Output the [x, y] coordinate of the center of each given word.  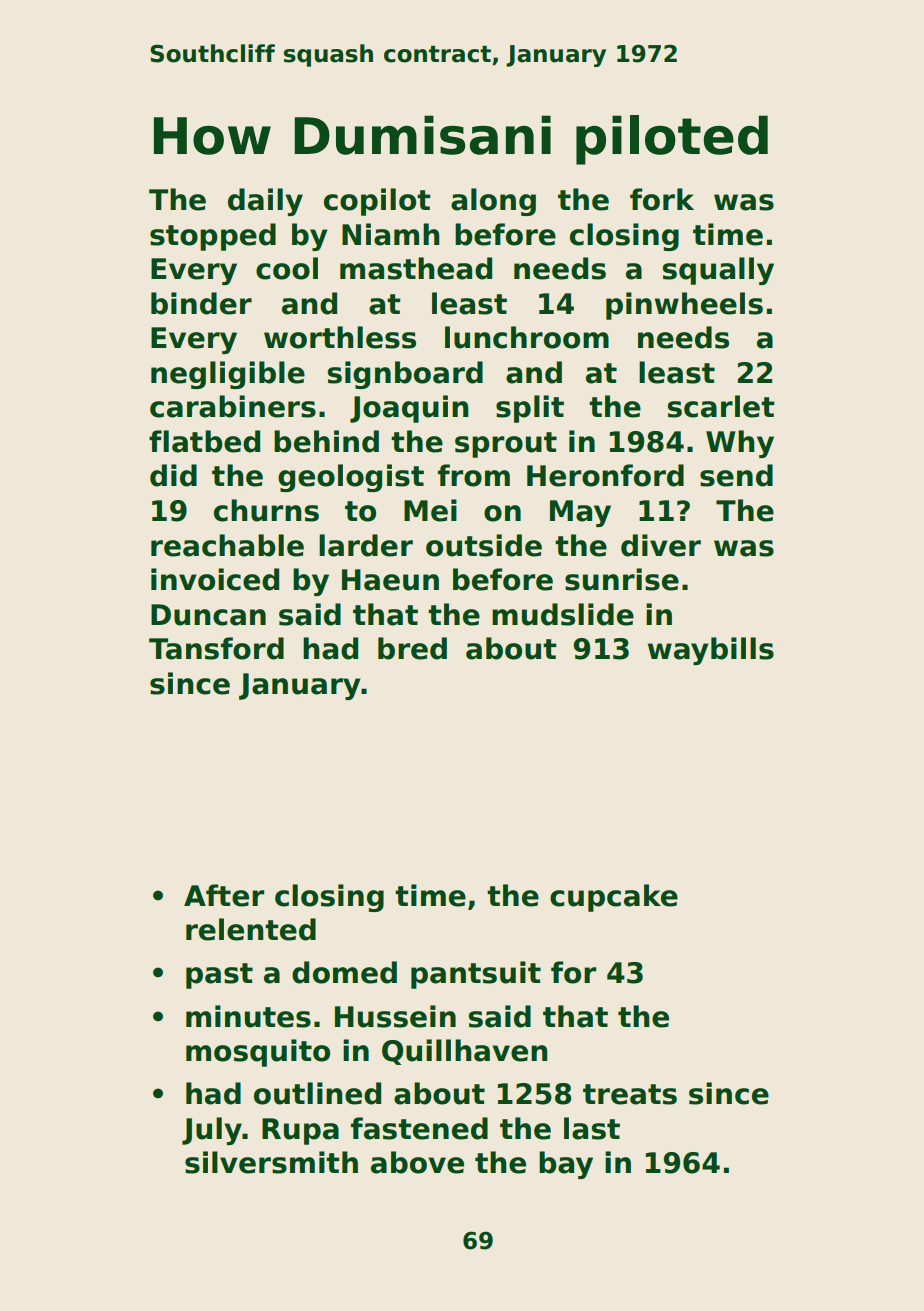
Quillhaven [465, 1052]
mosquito [258, 1053]
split [530, 409]
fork [662, 199]
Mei [430, 510]
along [493, 202]
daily [265, 202]
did [173, 475]
